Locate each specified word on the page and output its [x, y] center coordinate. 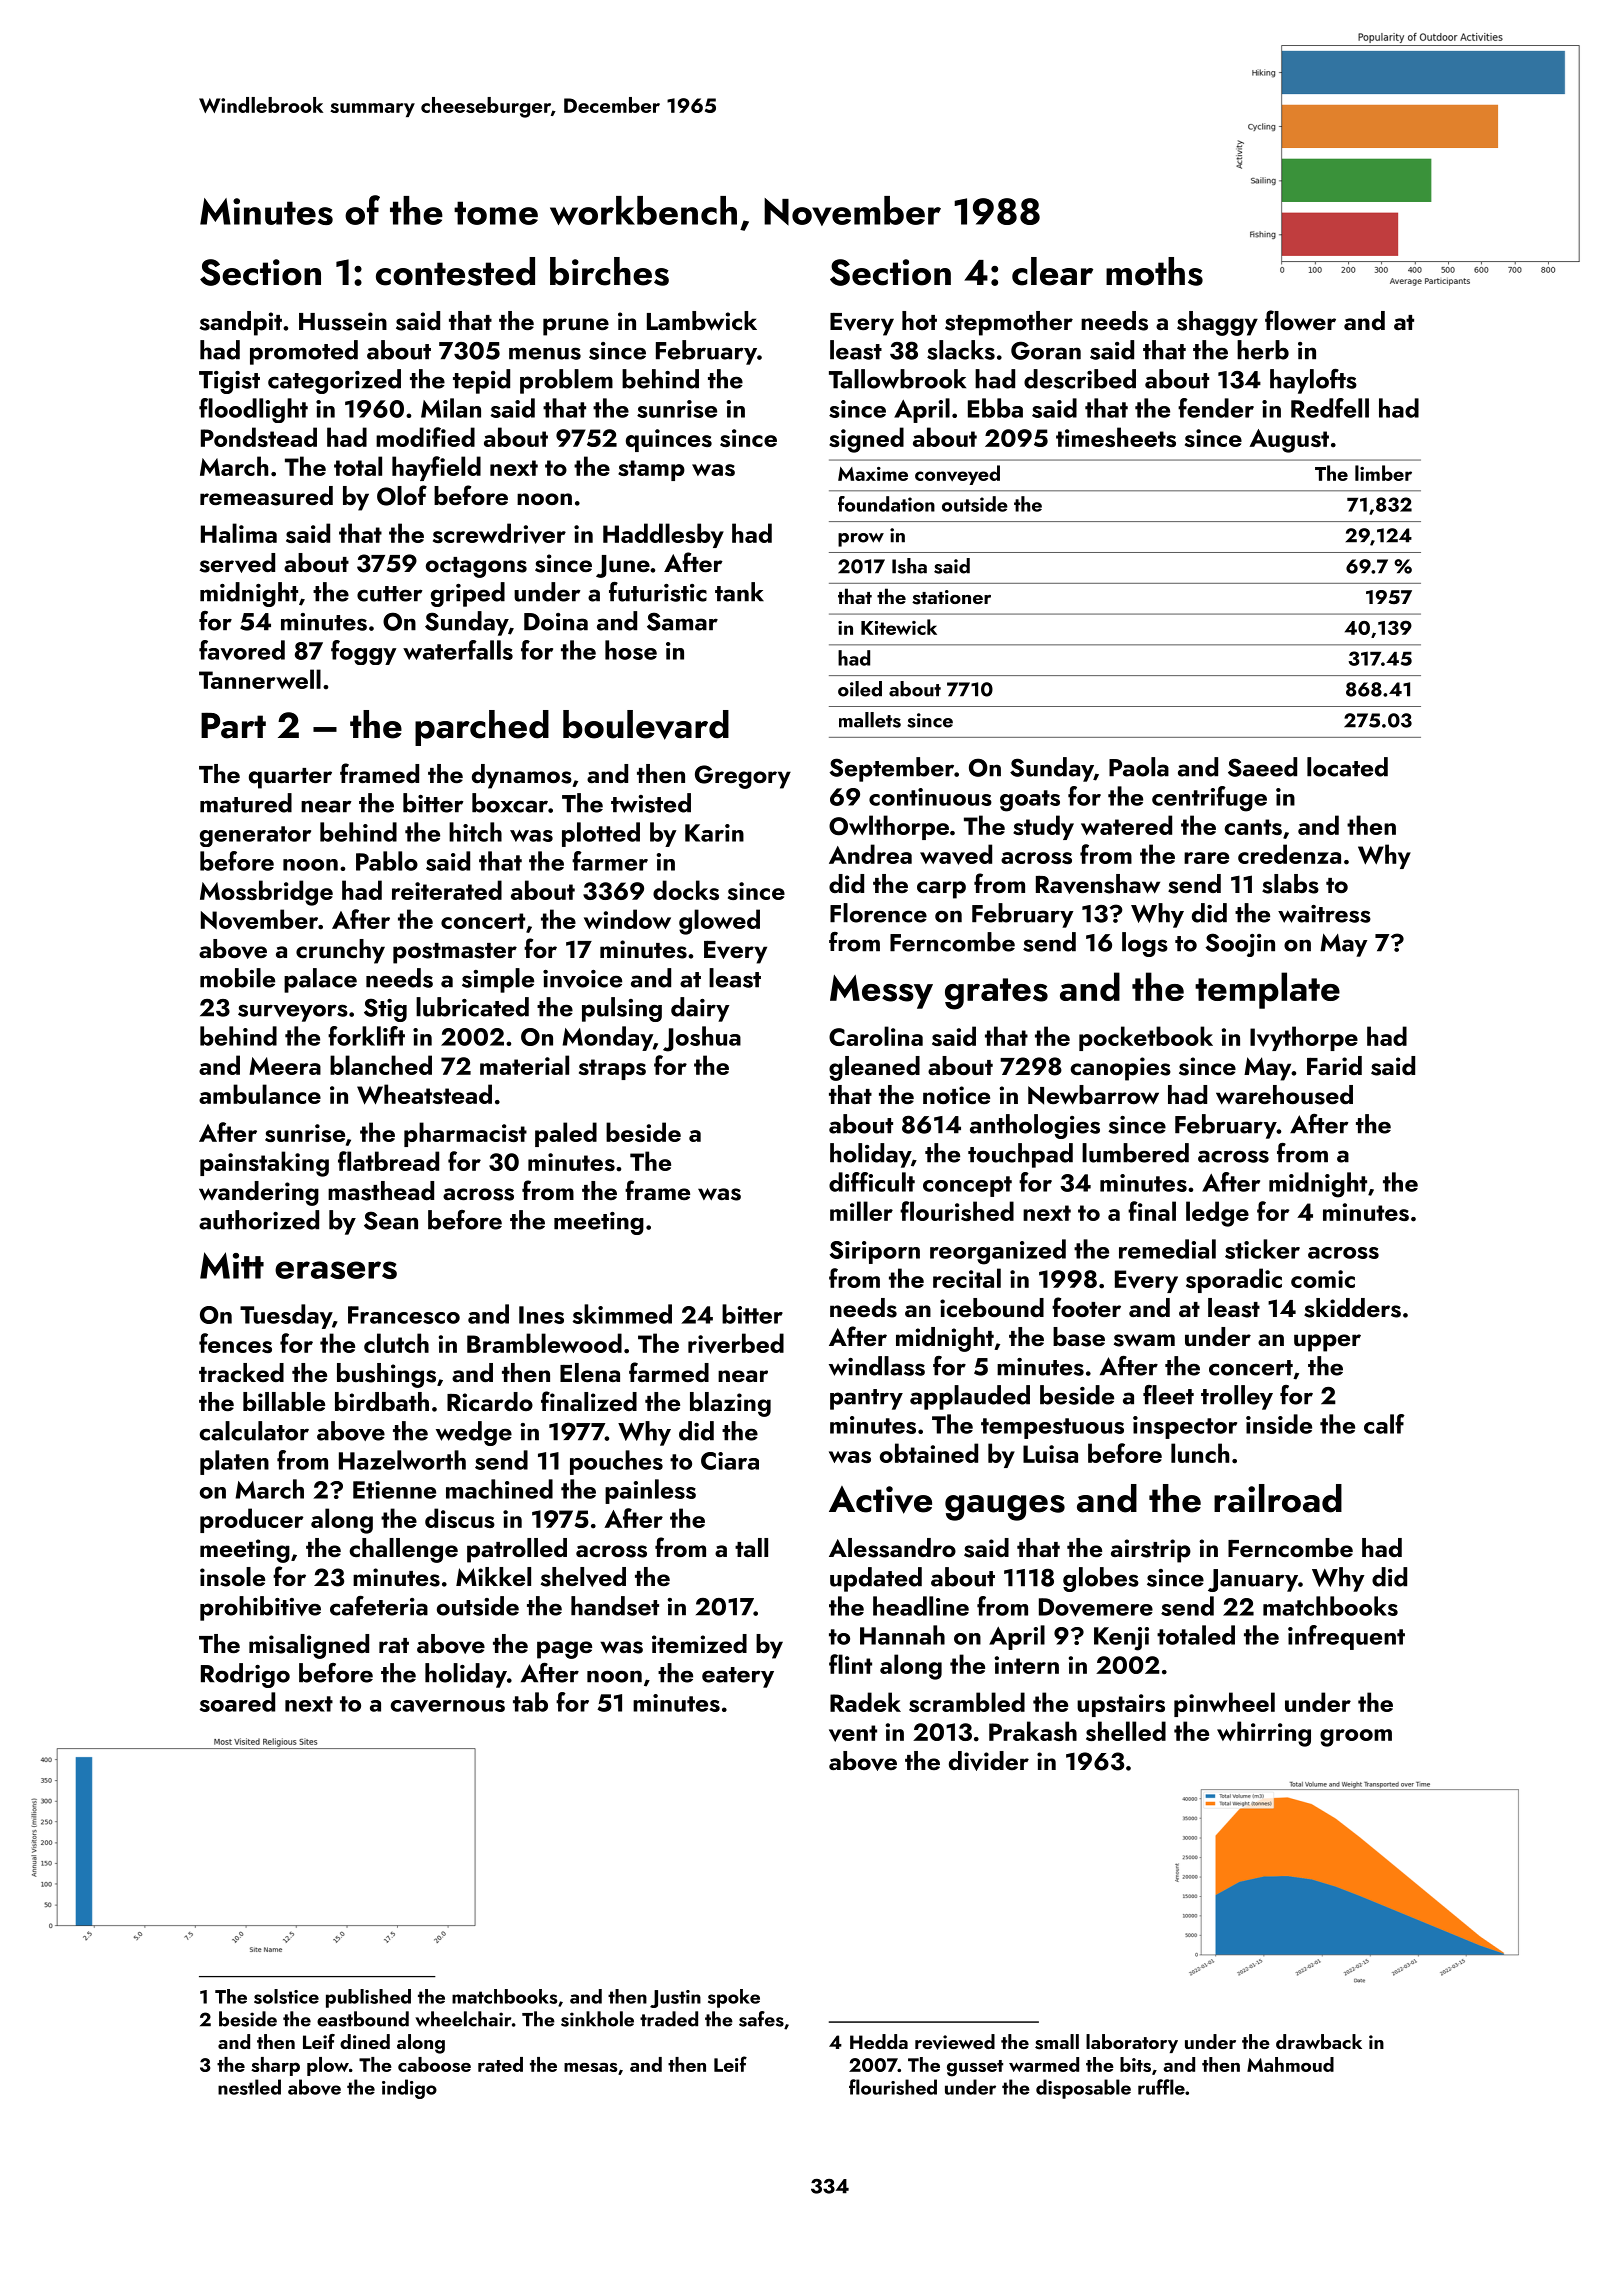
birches [609, 271]
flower [1300, 320]
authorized [259, 1220]
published [368, 1998]
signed [866, 440]
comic [1323, 1279]
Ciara [730, 1461]
